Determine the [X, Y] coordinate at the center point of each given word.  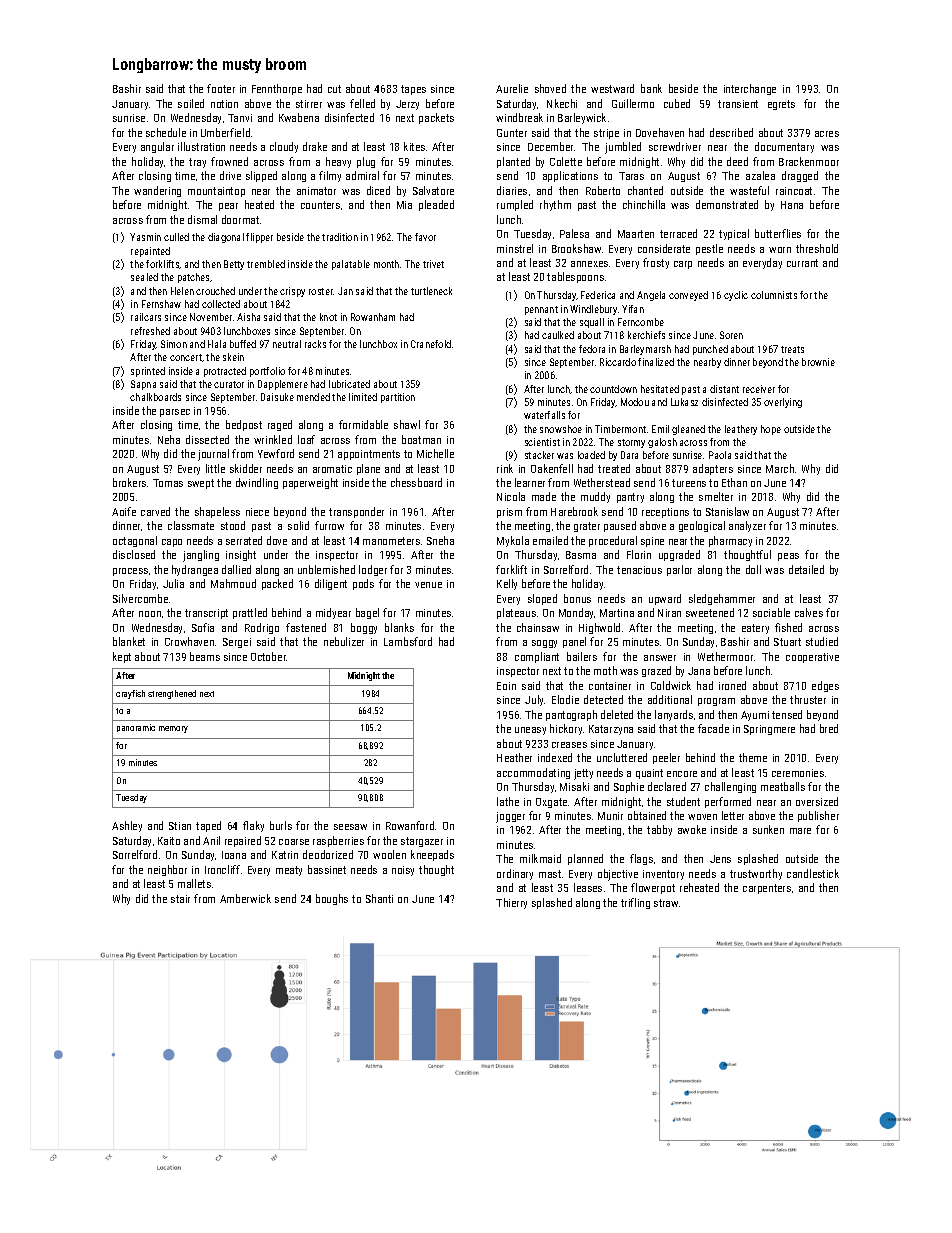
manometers [391, 541]
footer [221, 88]
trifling [635, 903]
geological [702, 526]
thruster [808, 699]
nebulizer [344, 641]
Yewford [276, 453]
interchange [750, 89]
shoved [550, 88]
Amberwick [245, 898]
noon [150, 614]
